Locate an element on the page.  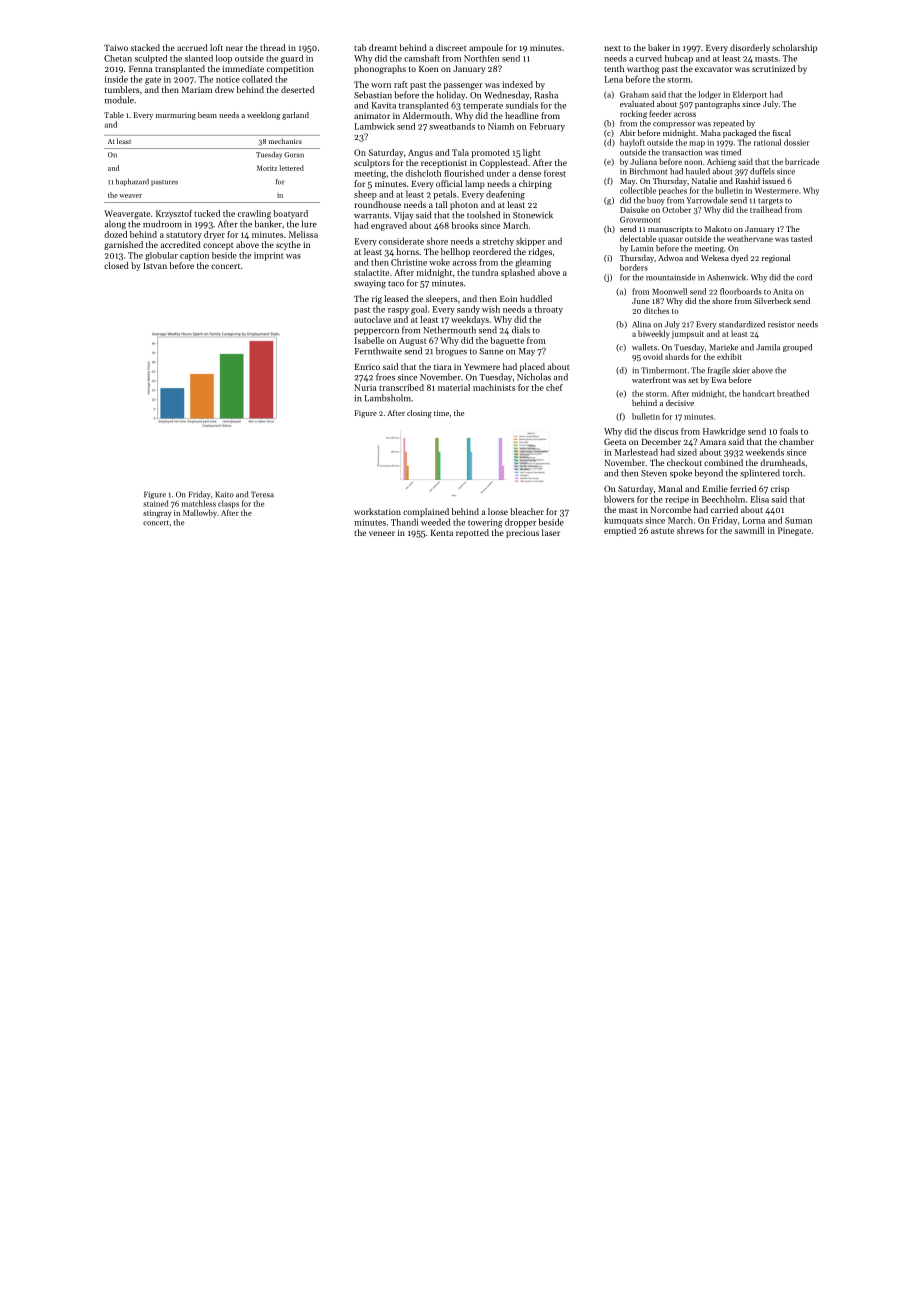
Nuria is located at coordinates (365, 387).
